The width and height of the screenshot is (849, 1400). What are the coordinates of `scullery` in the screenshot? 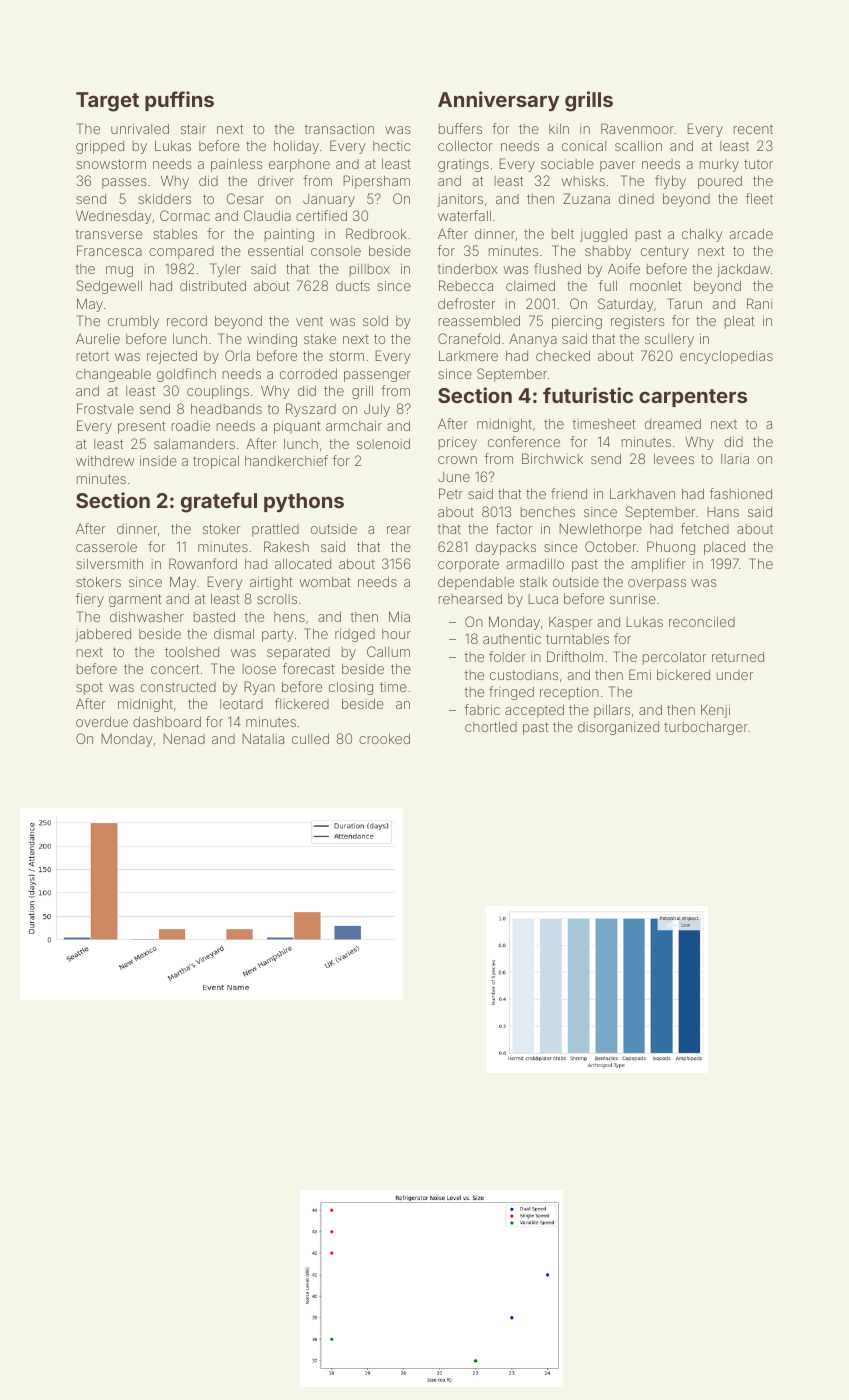 It's located at (669, 340).
